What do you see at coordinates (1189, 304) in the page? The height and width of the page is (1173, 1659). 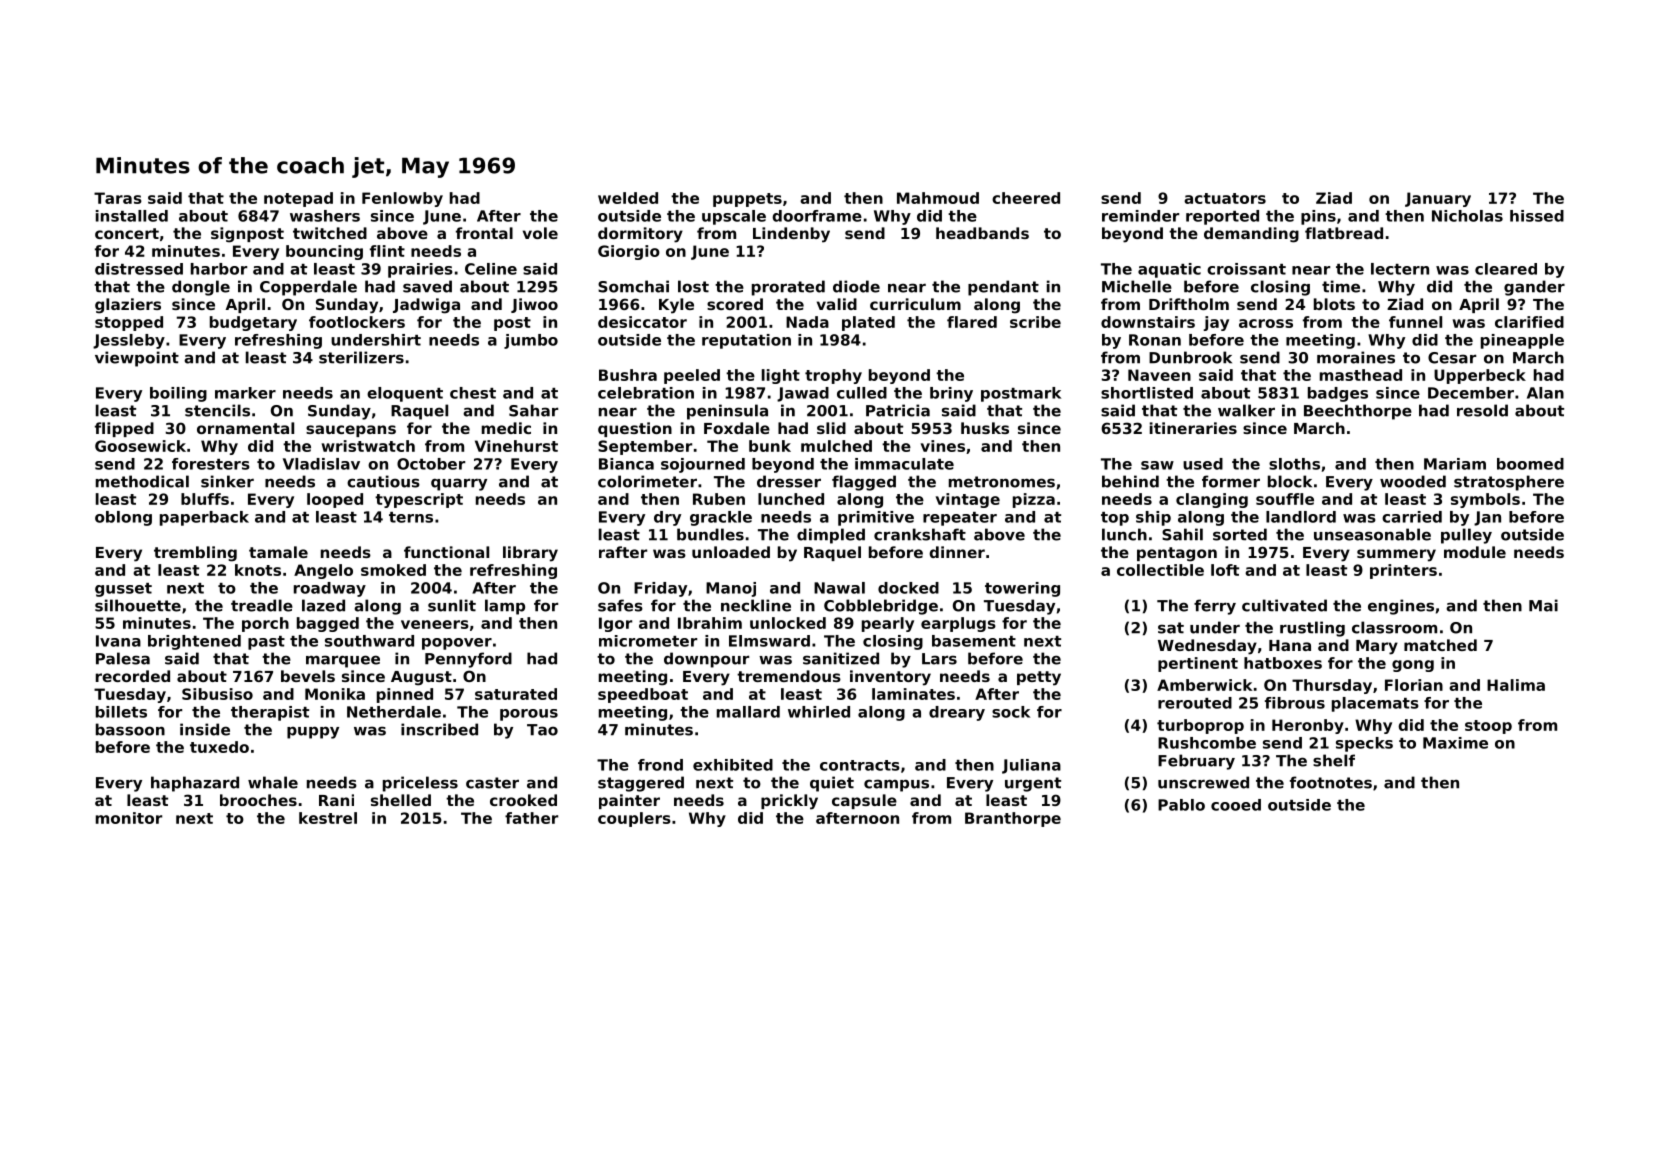 I see `Driftholm` at bounding box center [1189, 304].
